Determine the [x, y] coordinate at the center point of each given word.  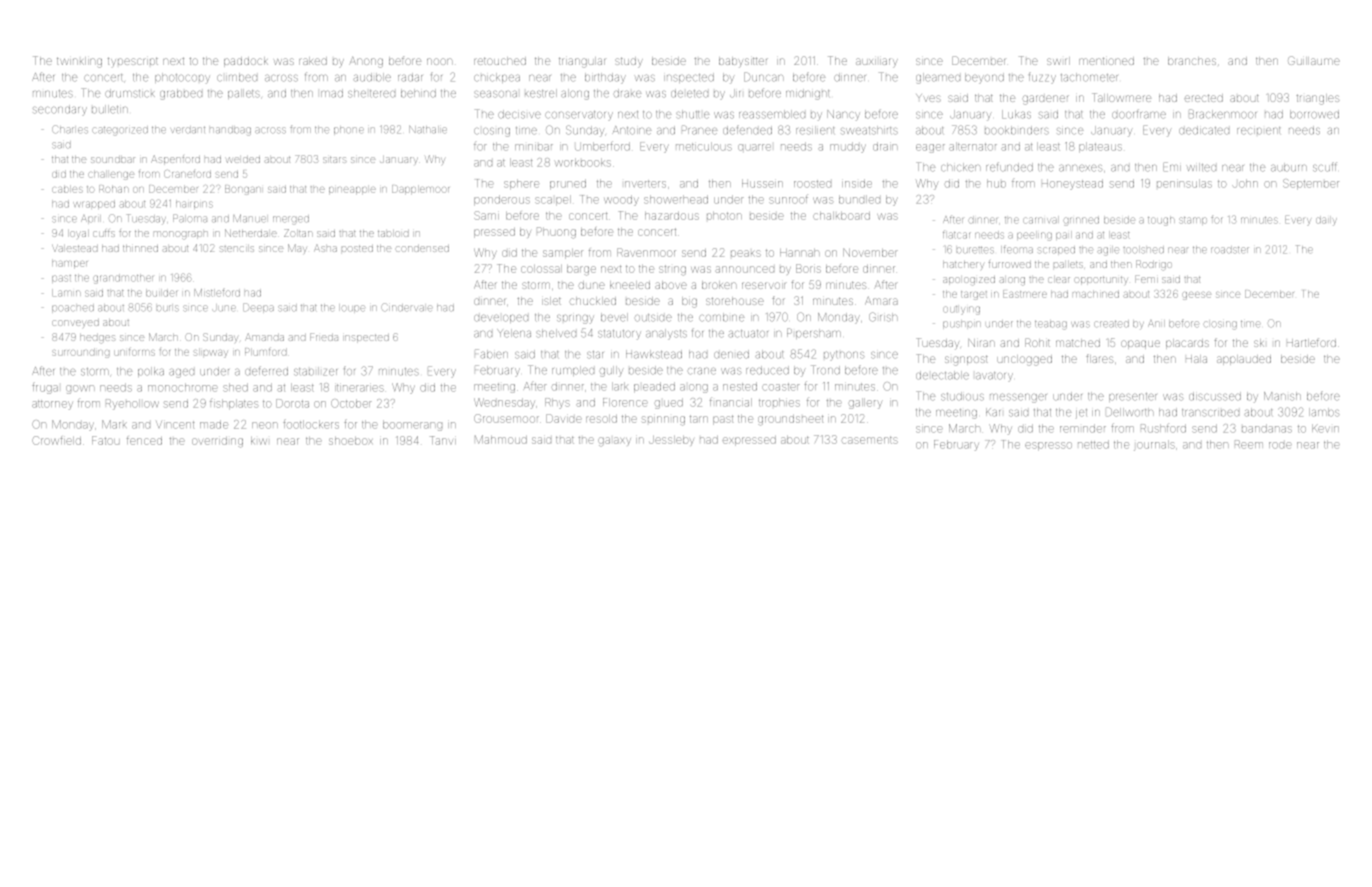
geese [1196, 296]
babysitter [743, 62]
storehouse [735, 301]
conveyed [75, 324]
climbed [237, 77]
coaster [781, 387]
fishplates [234, 404]
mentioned [1106, 61]
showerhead [676, 199]
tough [1160, 221]
